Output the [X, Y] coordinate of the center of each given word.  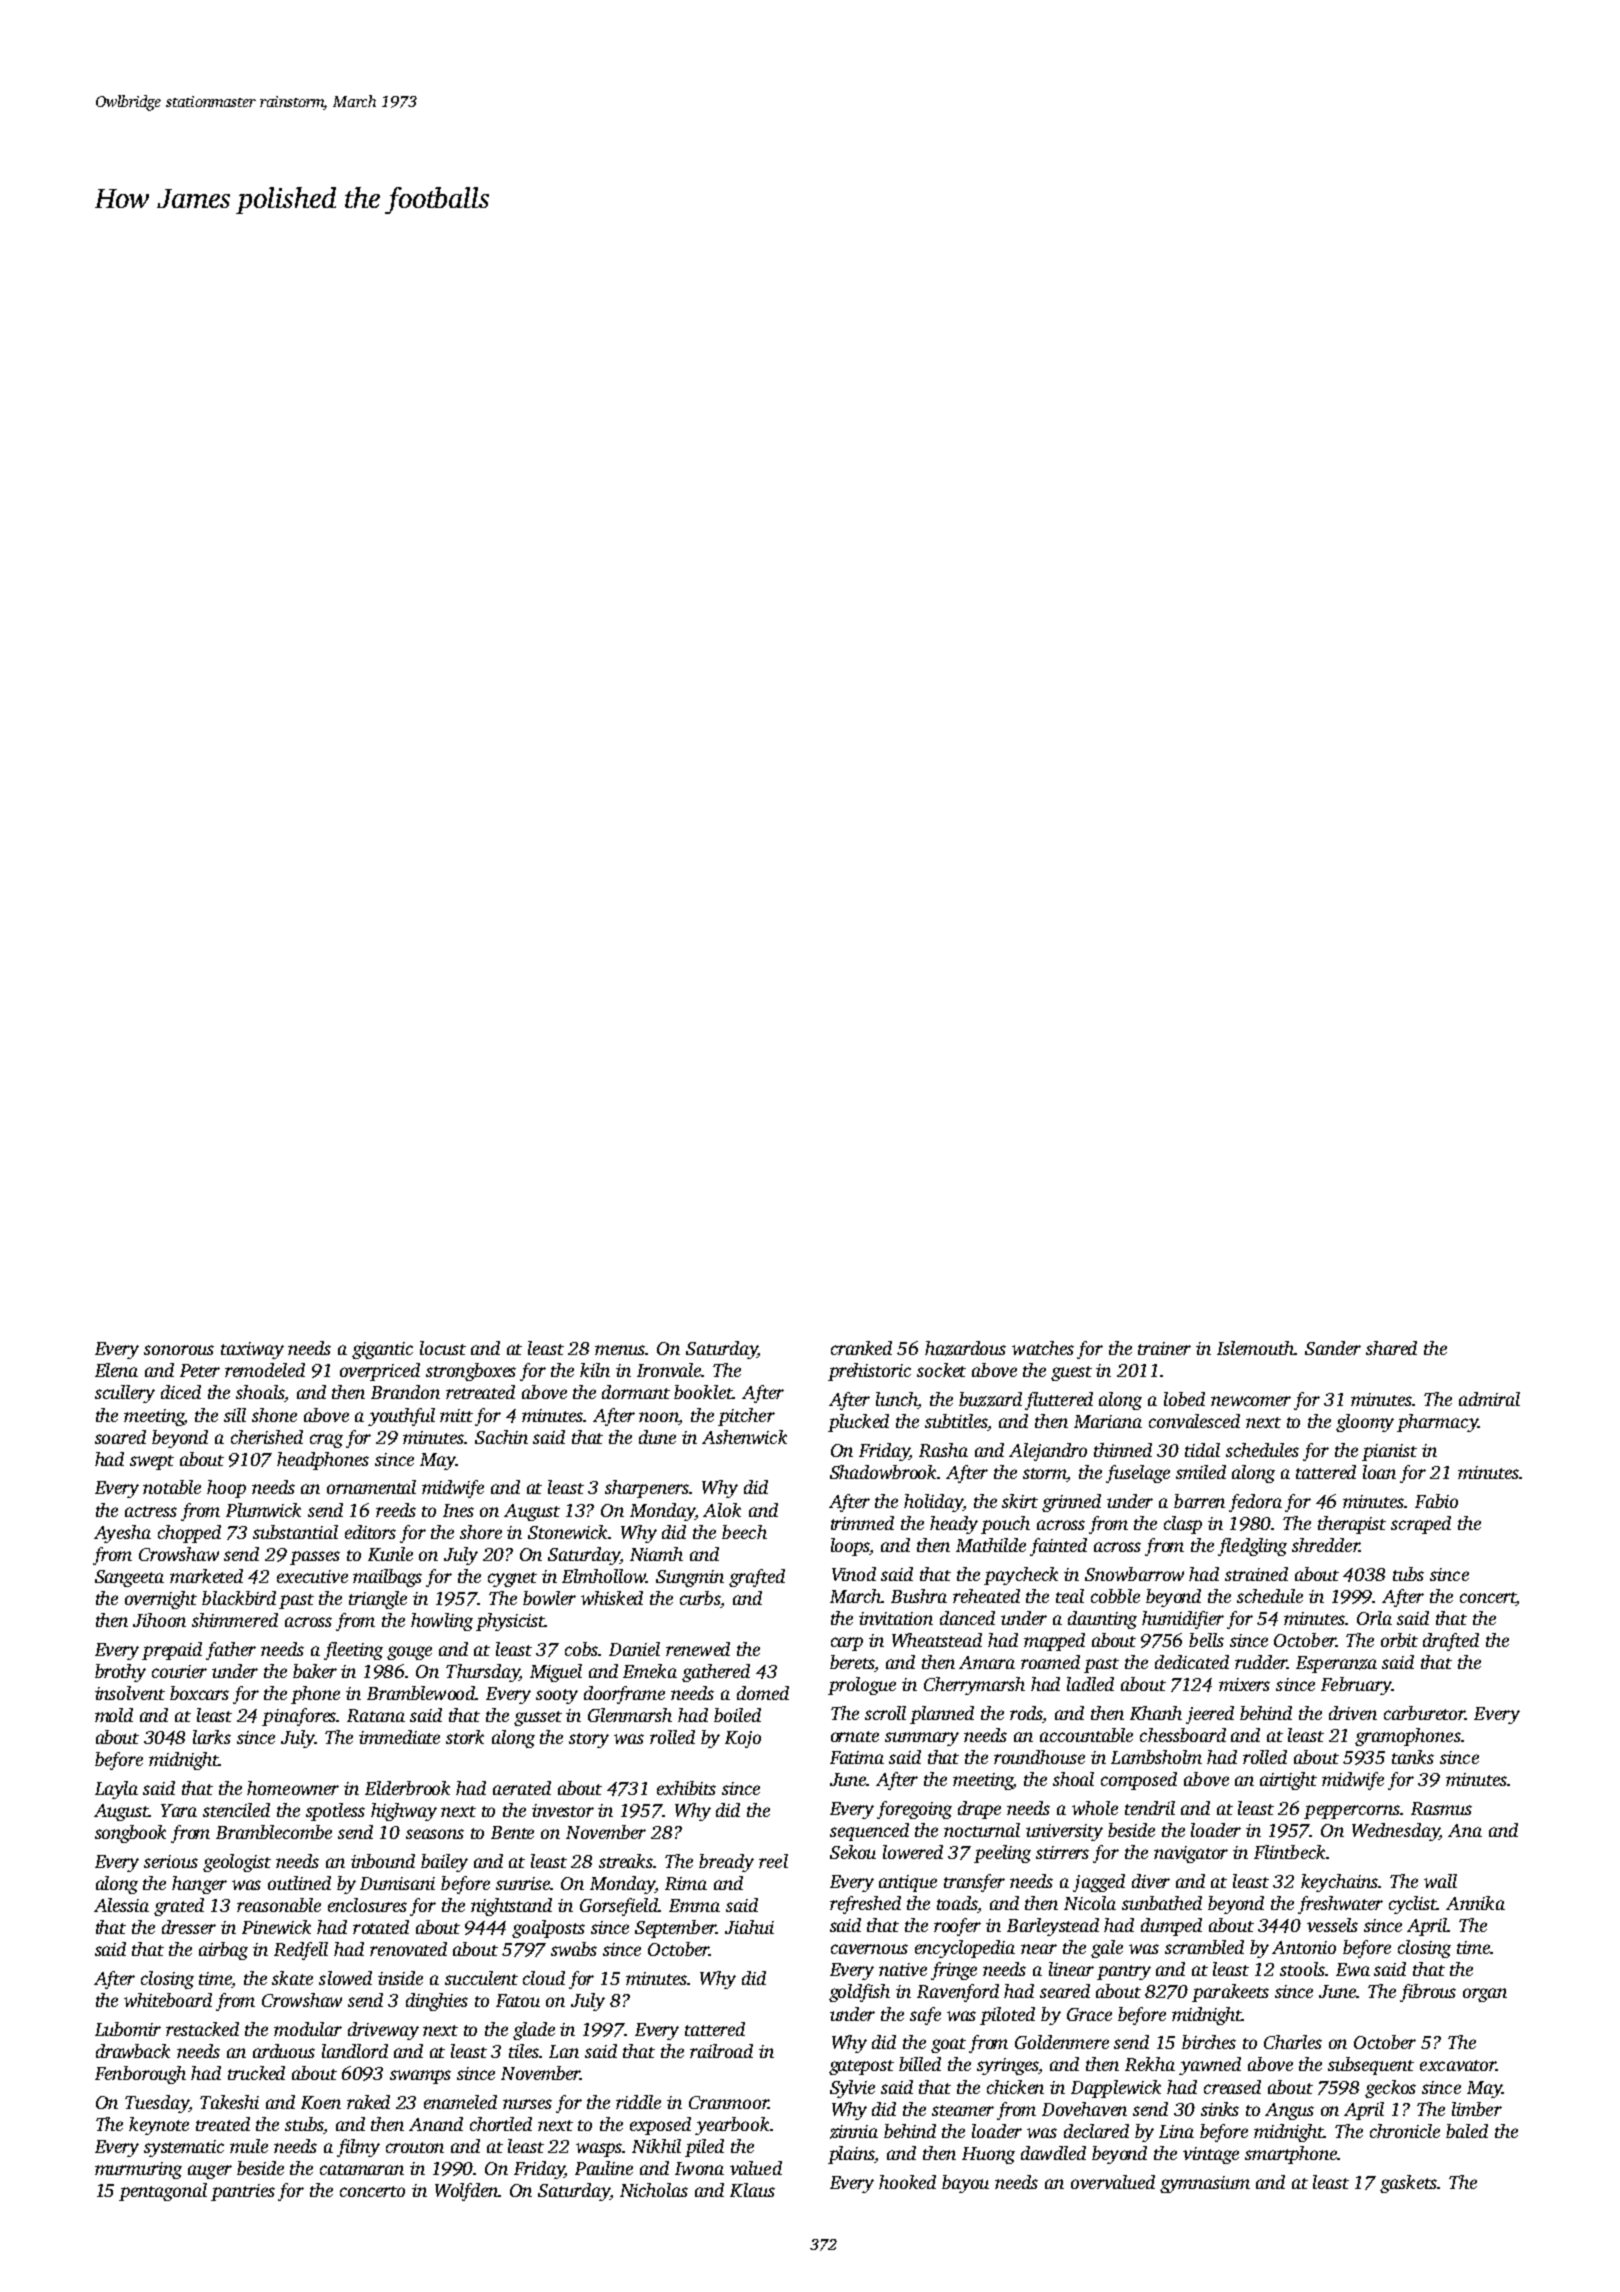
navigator [1191, 1854]
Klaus [752, 2190]
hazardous [965, 1348]
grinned [1071, 1503]
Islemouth [1255, 1348]
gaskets [1408, 2184]
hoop [226, 1489]
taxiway [252, 1350]
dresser [189, 1927]
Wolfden [467, 2192]
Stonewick [568, 1532]
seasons [435, 1834]
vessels [1332, 1925]
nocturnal [982, 1830]
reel [773, 1861]
